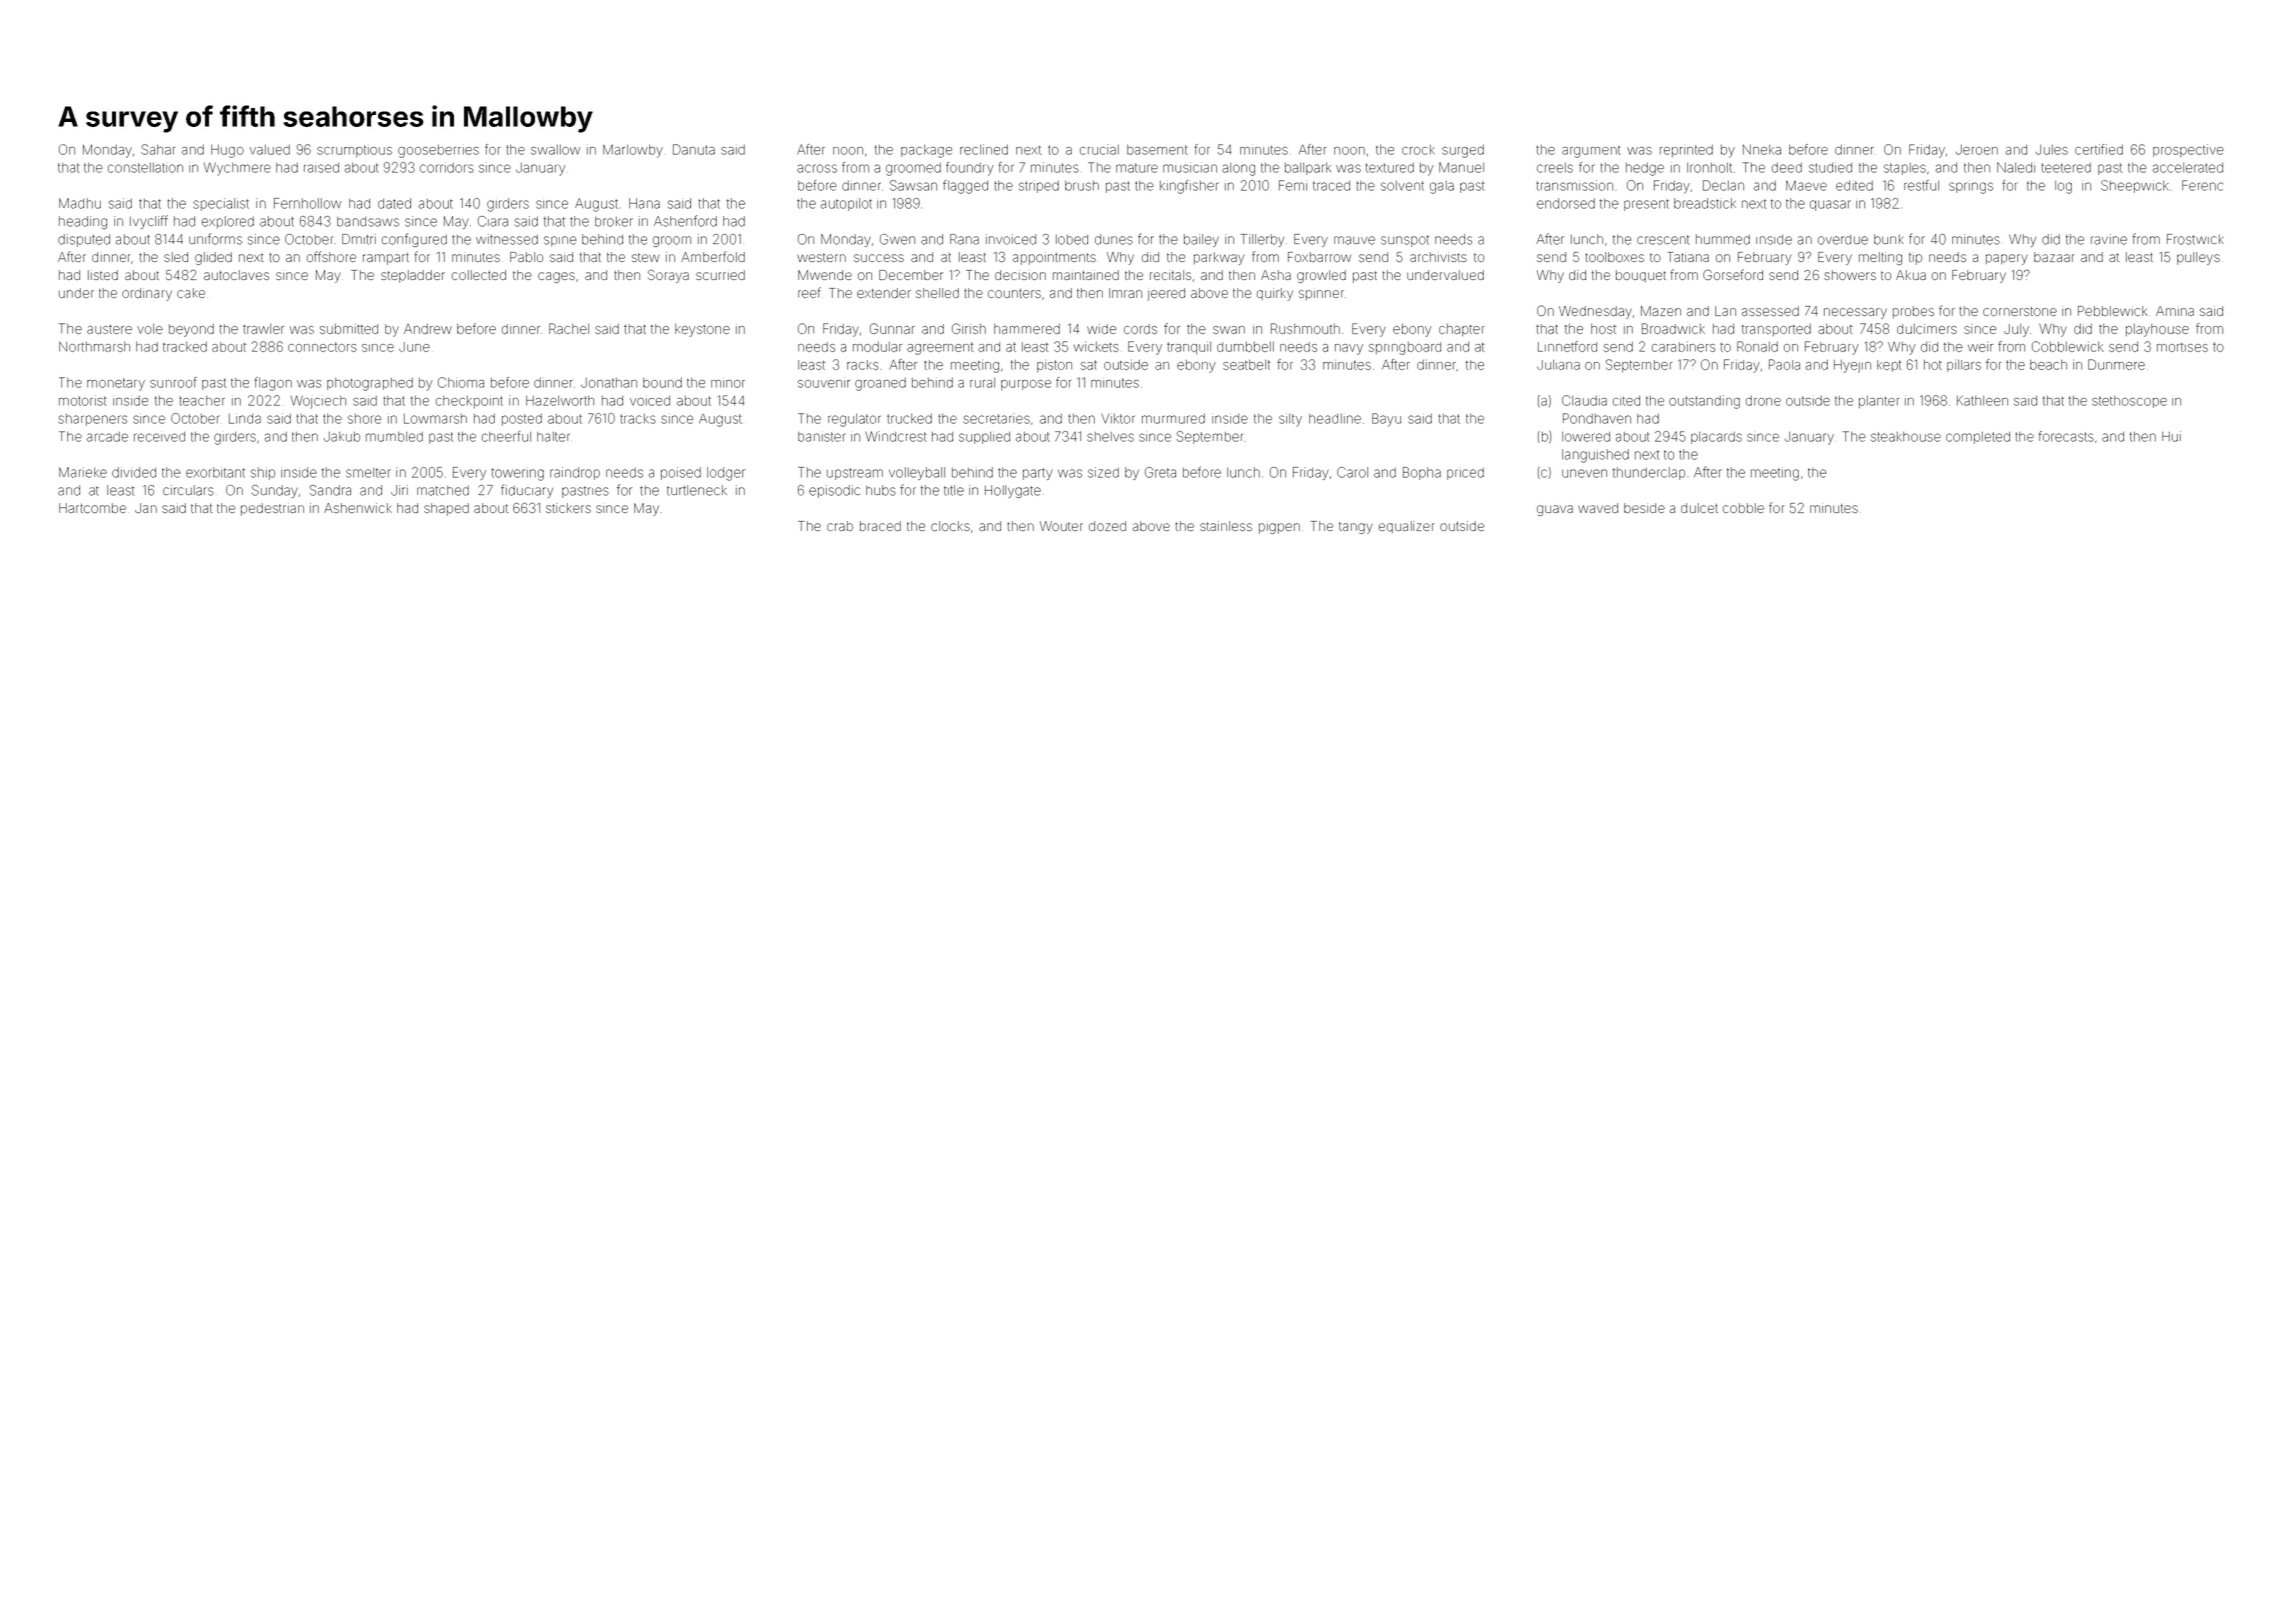 The width and height of the screenshot is (2282, 1614). I want to click on pedestrian, so click(272, 509).
